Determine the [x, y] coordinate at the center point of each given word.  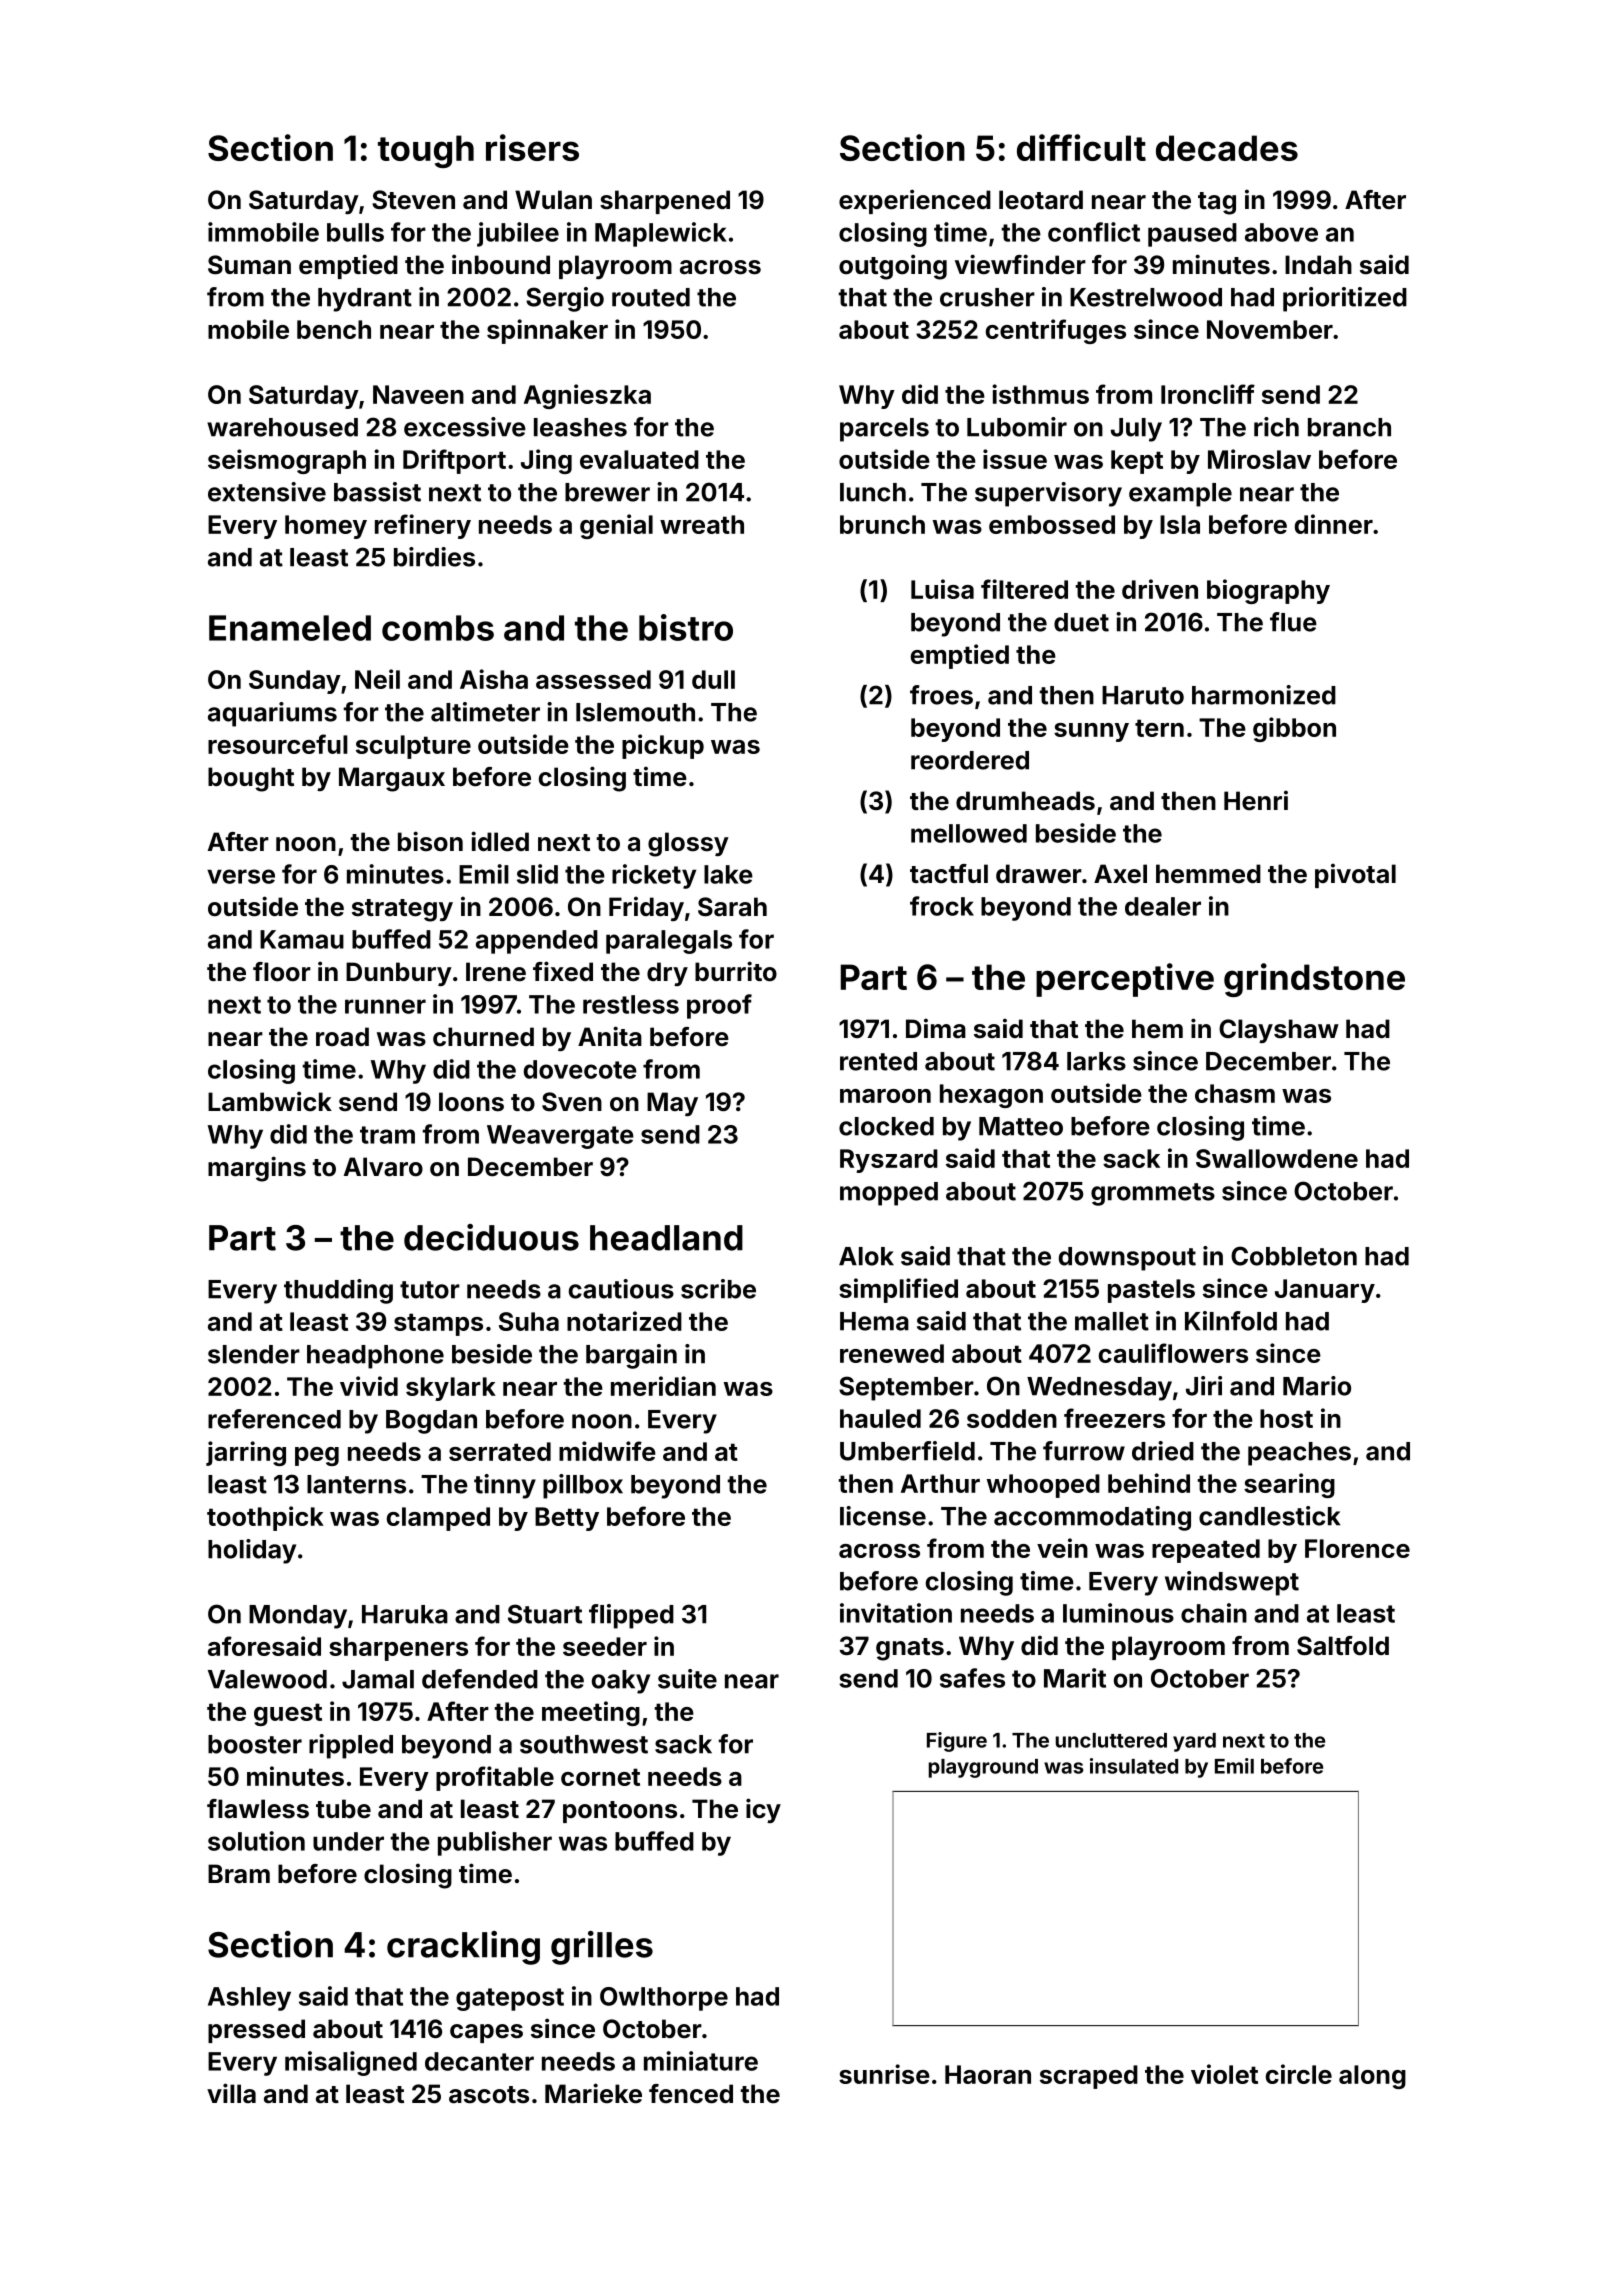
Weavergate [560, 1137]
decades [1227, 148]
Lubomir [1017, 427]
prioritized [1345, 299]
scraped [1089, 2077]
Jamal [378, 1679]
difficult [1081, 147]
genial [616, 526]
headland [666, 1238]
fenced [691, 2094]
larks [1096, 1061]
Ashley [249, 1999]
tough [426, 151]
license [883, 1516]
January [1325, 1291]
